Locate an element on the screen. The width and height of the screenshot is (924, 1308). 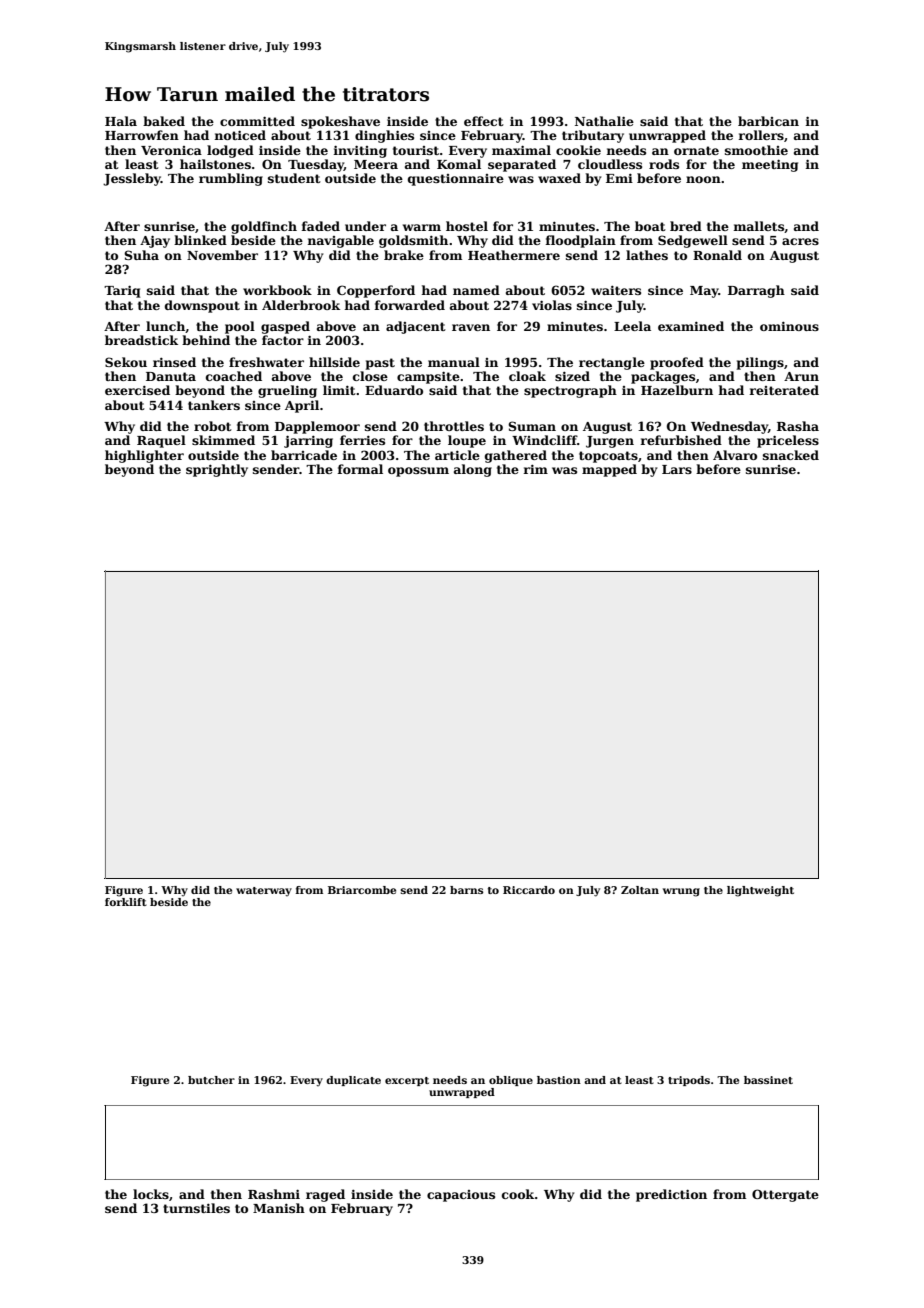
turnstiles is located at coordinates (196, 1208).
